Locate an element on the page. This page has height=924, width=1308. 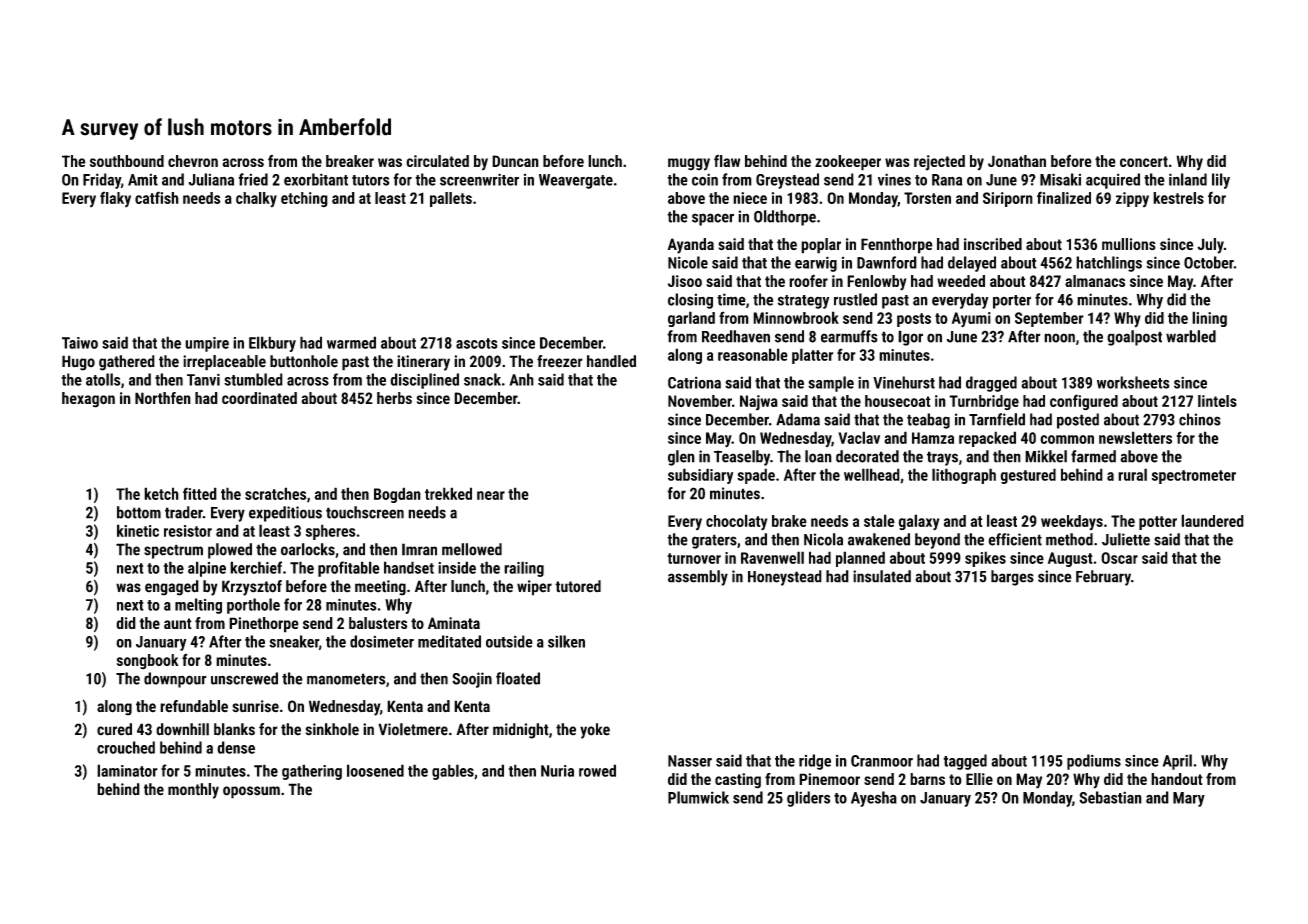
Catriona is located at coordinates (694, 382).
